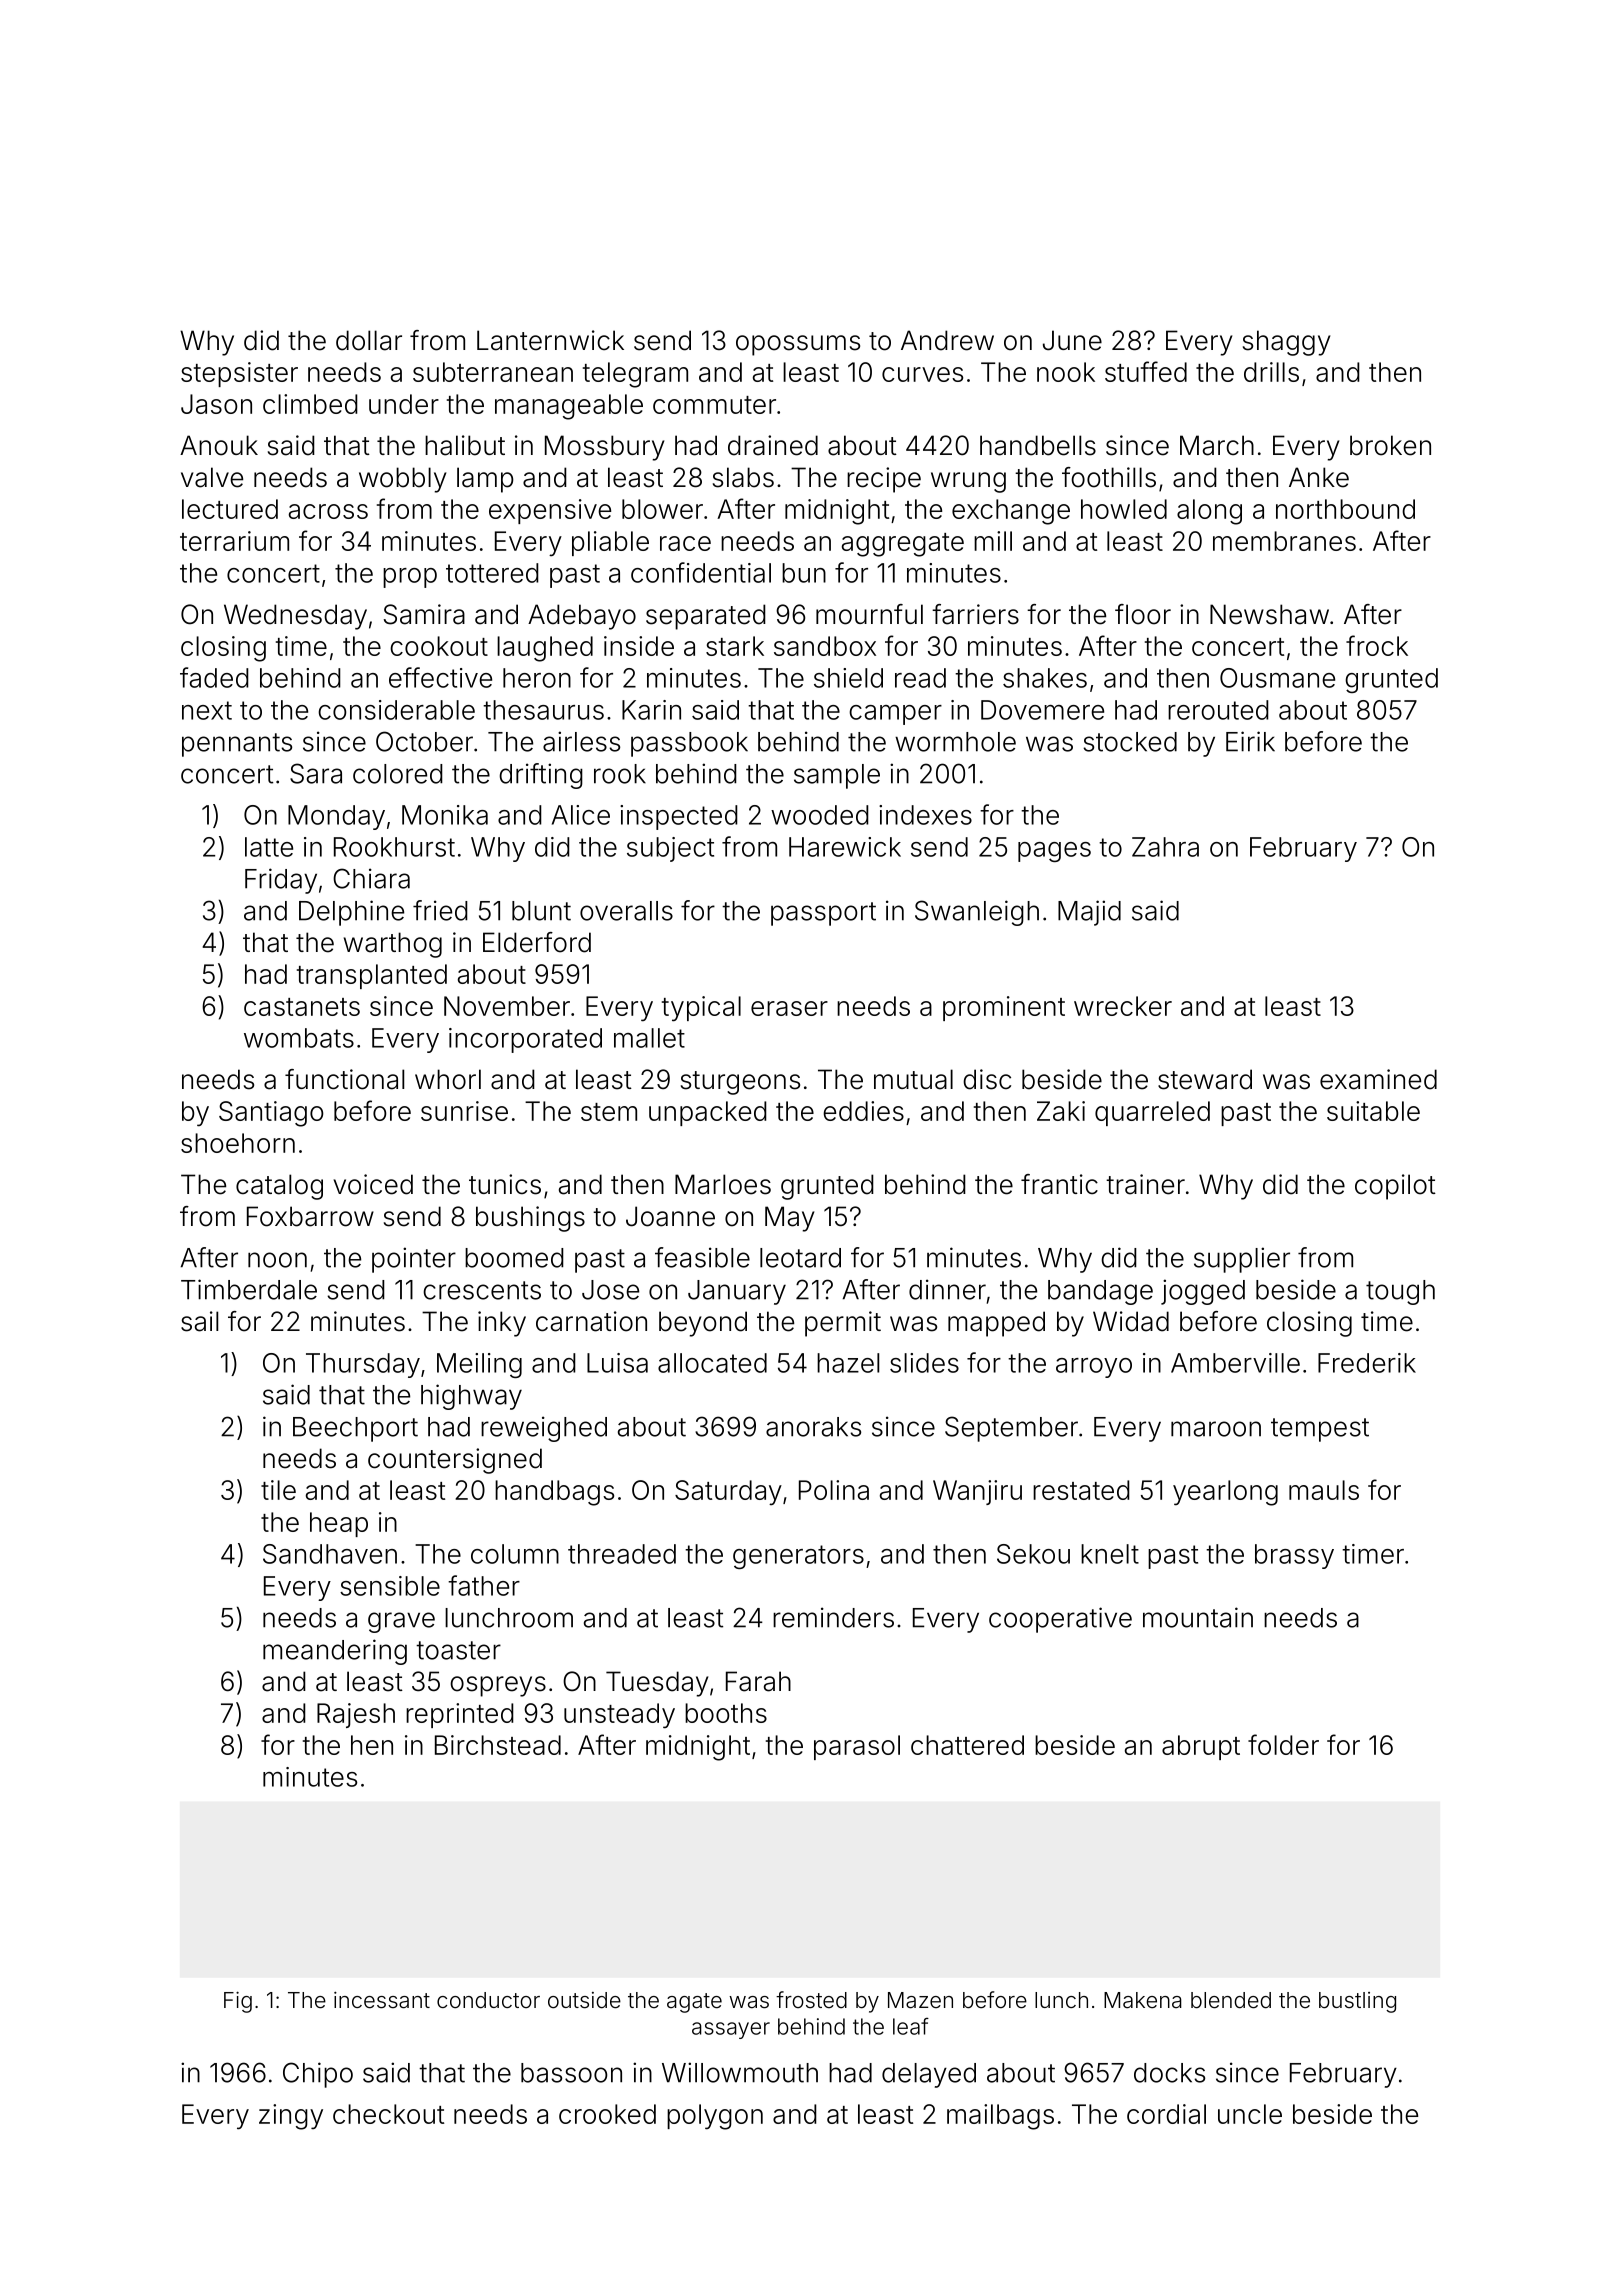 The width and height of the page is (1620, 2292). What do you see at coordinates (657, 1684) in the page?
I see `Tuesday` at bounding box center [657, 1684].
